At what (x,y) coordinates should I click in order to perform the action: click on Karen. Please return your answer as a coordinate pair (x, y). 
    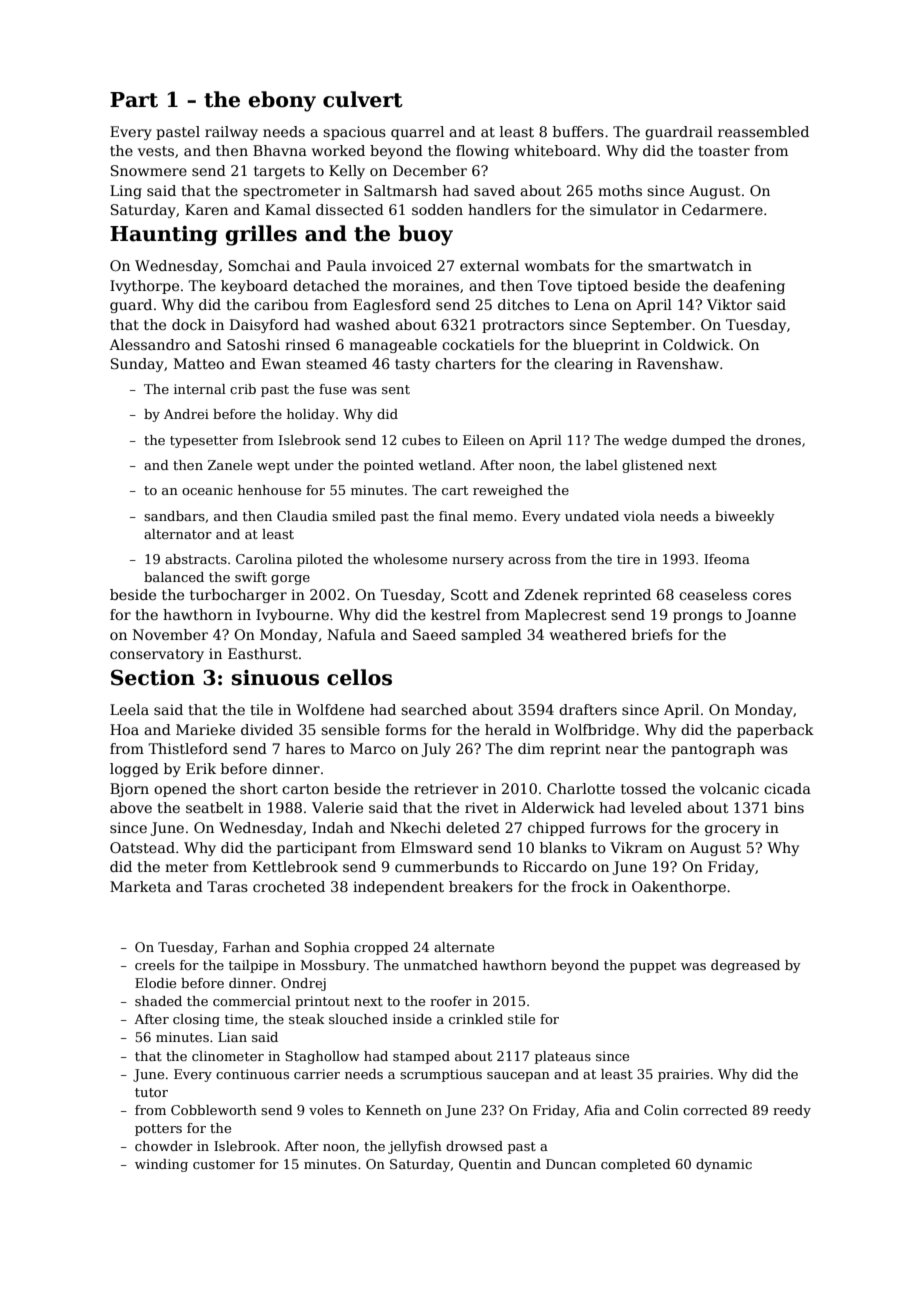
    Looking at the image, I should click on (206, 209).
